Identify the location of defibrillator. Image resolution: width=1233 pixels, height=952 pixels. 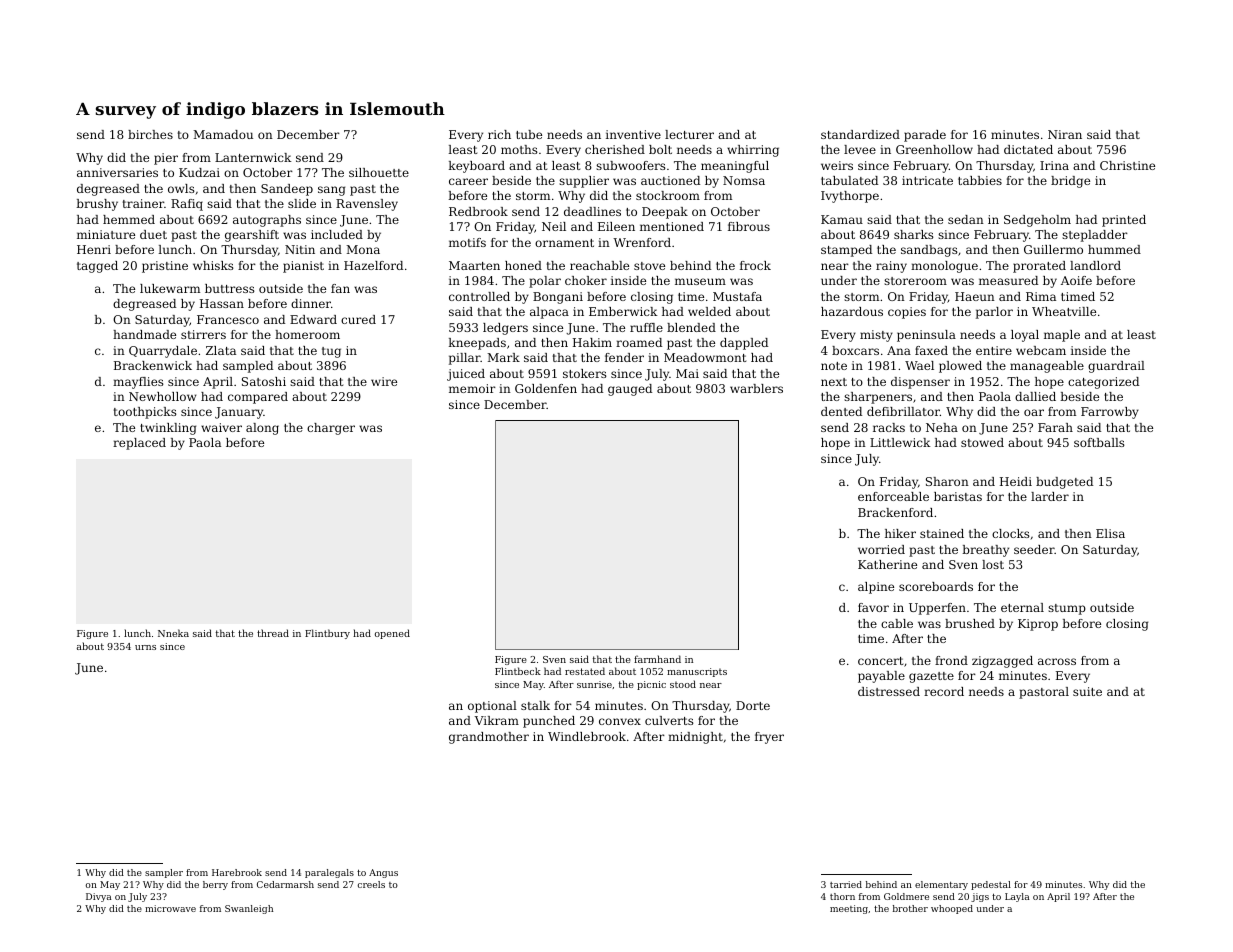
(903, 411).
